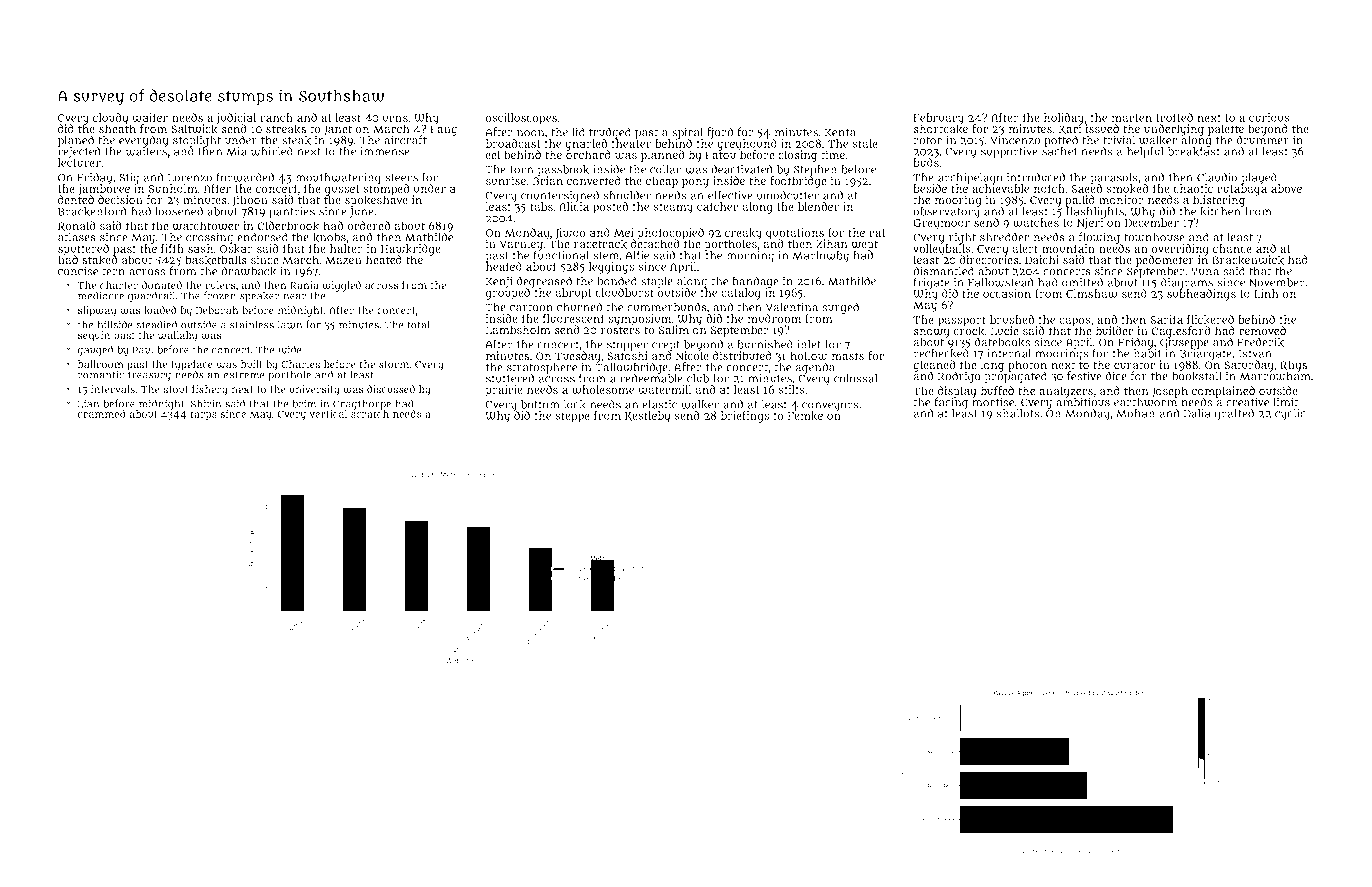  Describe the element at coordinates (236, 249) in the screenshot. I see `Oskar` at that location.
